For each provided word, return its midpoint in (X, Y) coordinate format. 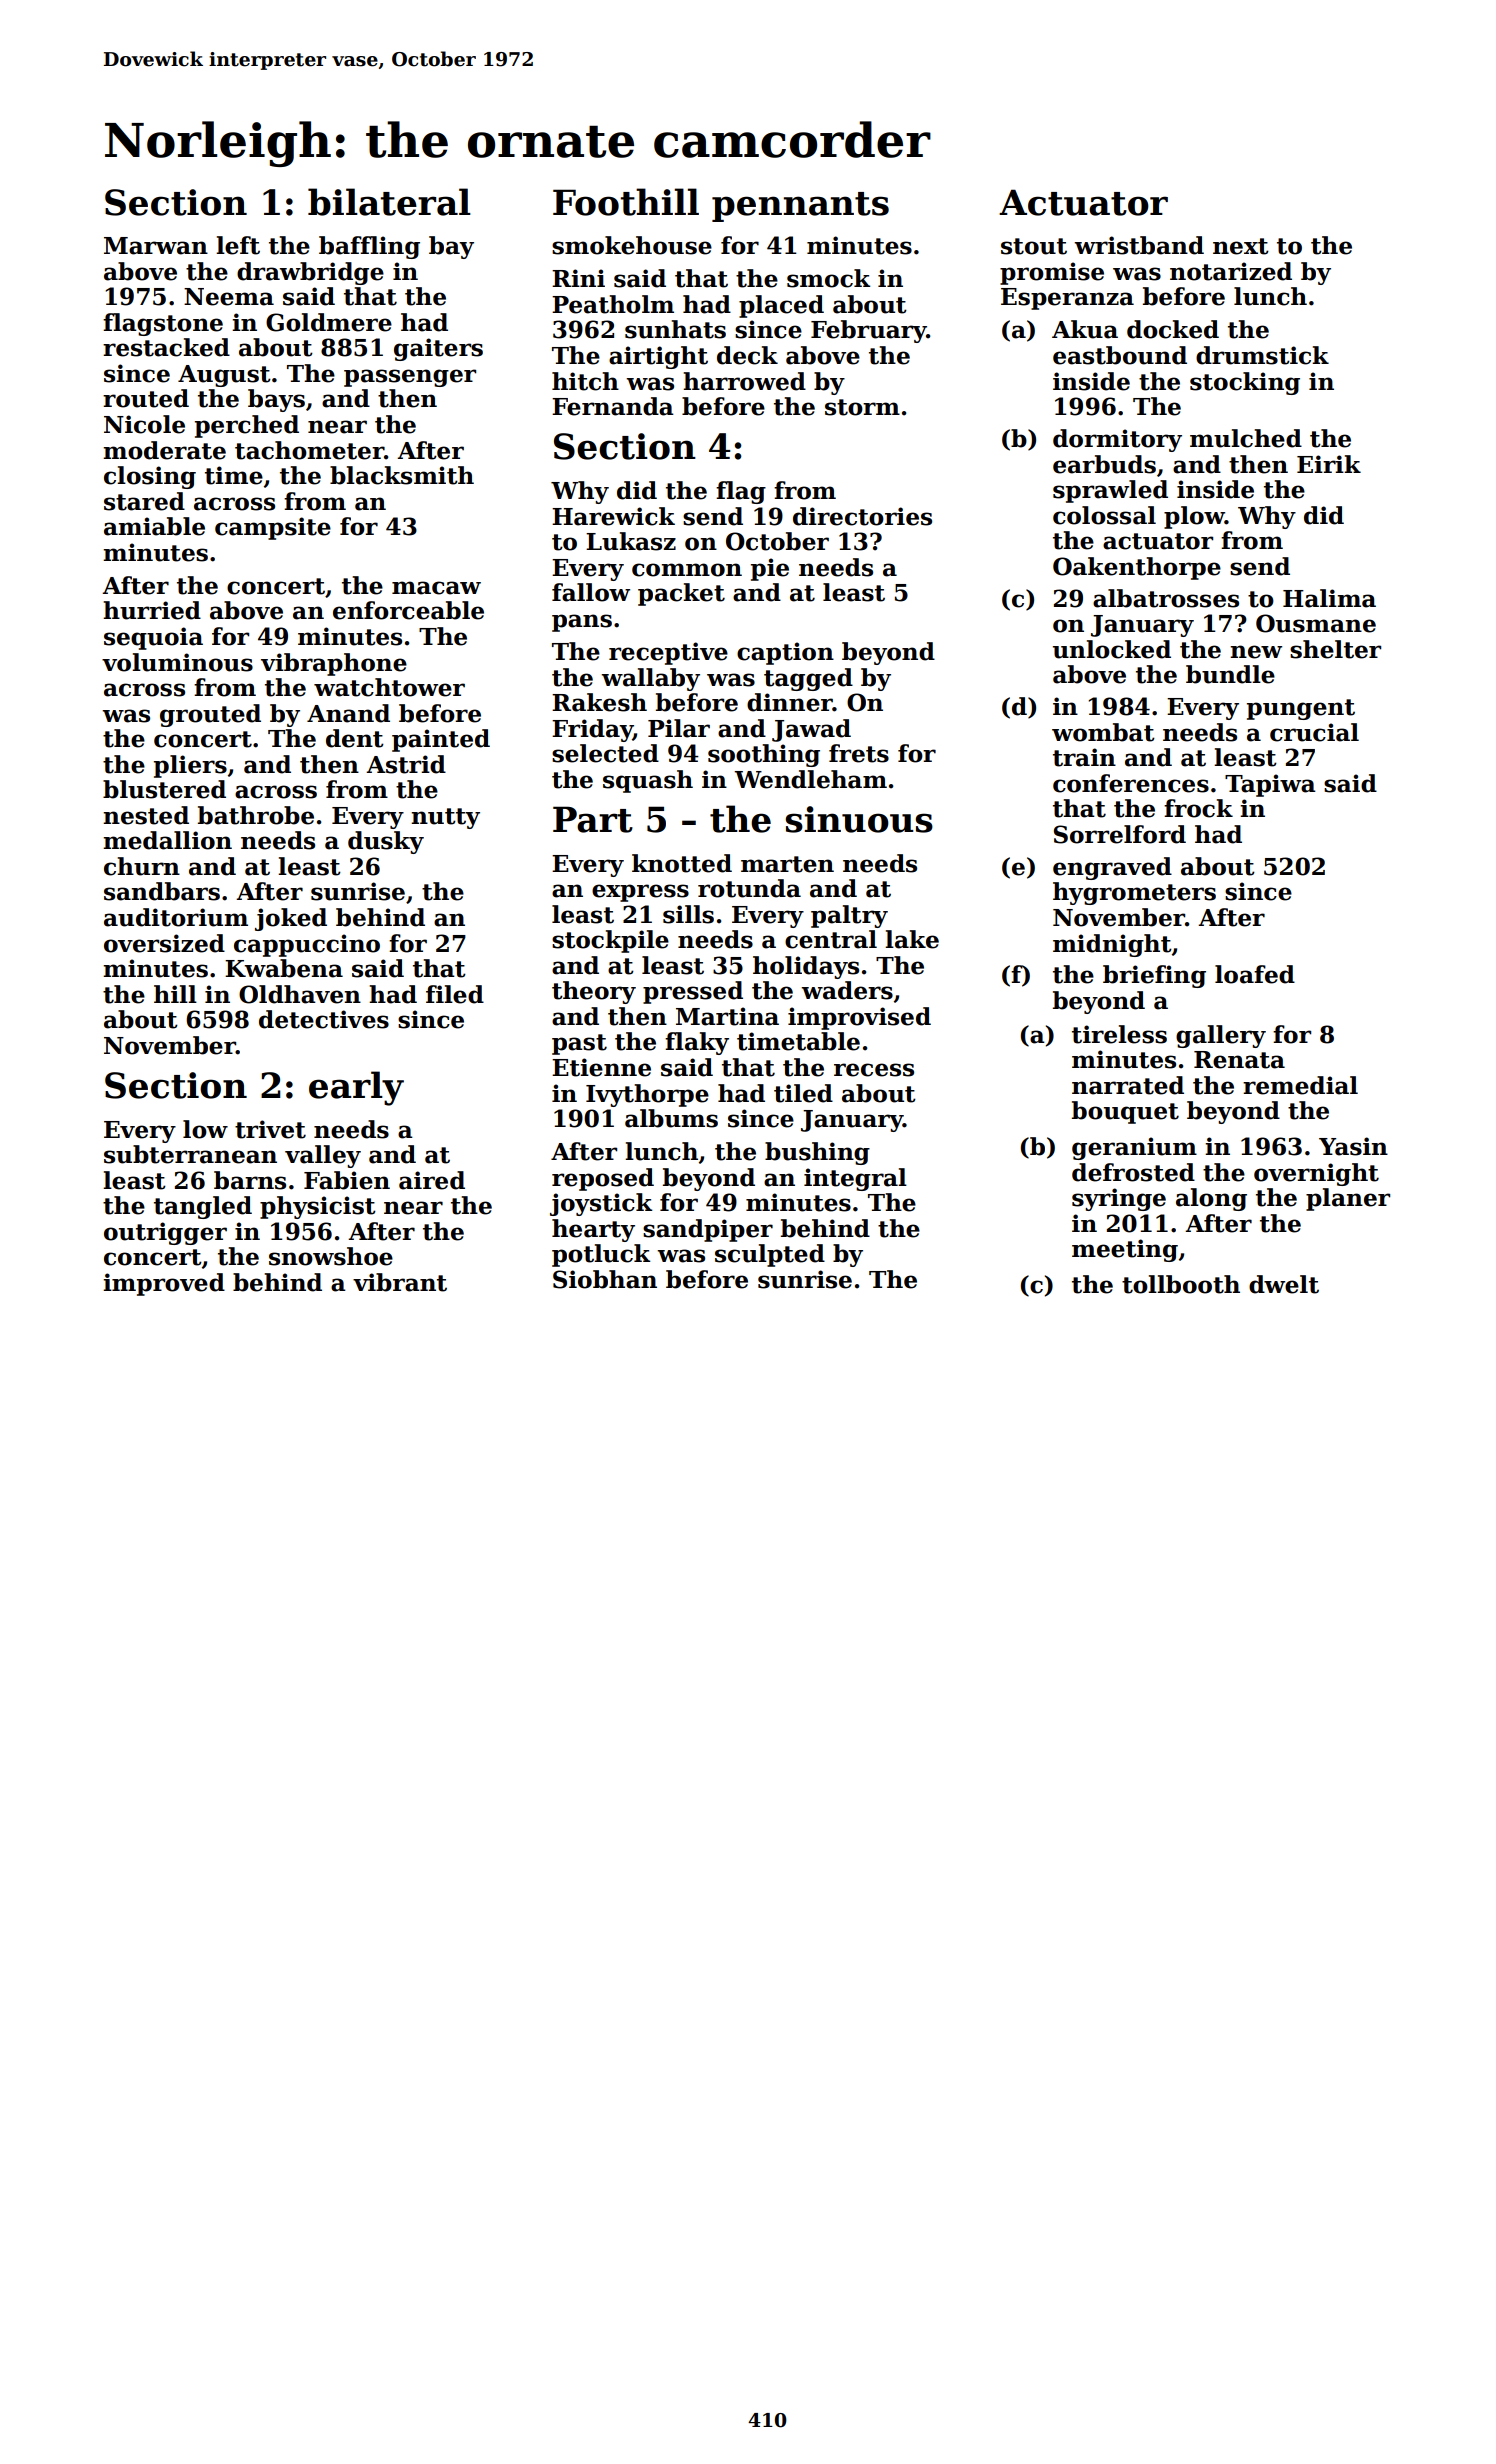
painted (441, 740)
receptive (668, 653)
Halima (1329, 598)
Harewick (613, 516)
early (356, 1088)
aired (432, 1180)
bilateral (389, 202)
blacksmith (402, 475)
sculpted (770, 1255)
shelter (1335, 649)
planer (1348, 1199)
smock (828, 278)
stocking (1245, 383)
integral (855, 1179)
